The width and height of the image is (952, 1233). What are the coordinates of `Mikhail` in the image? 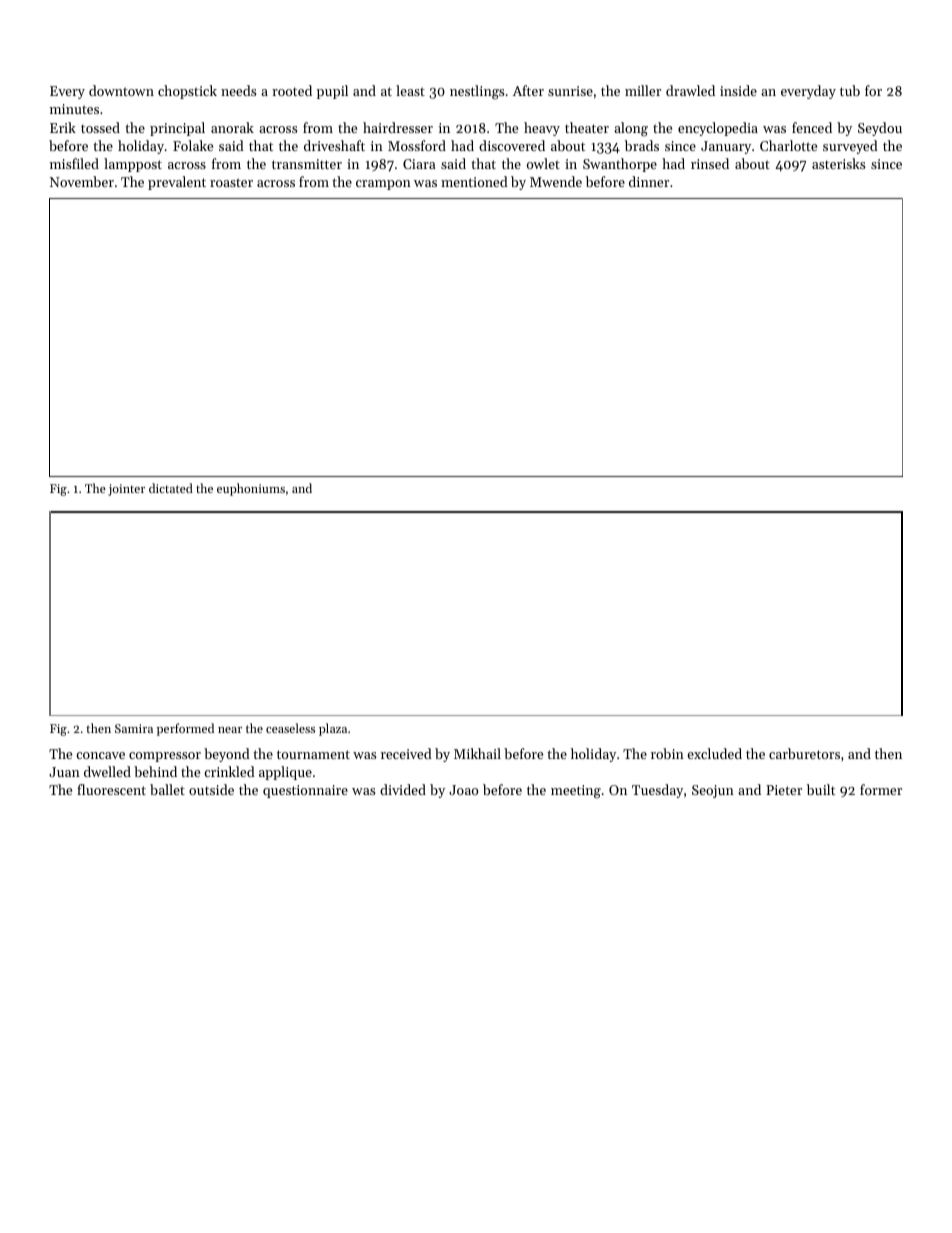 It's located at (477, 753).
